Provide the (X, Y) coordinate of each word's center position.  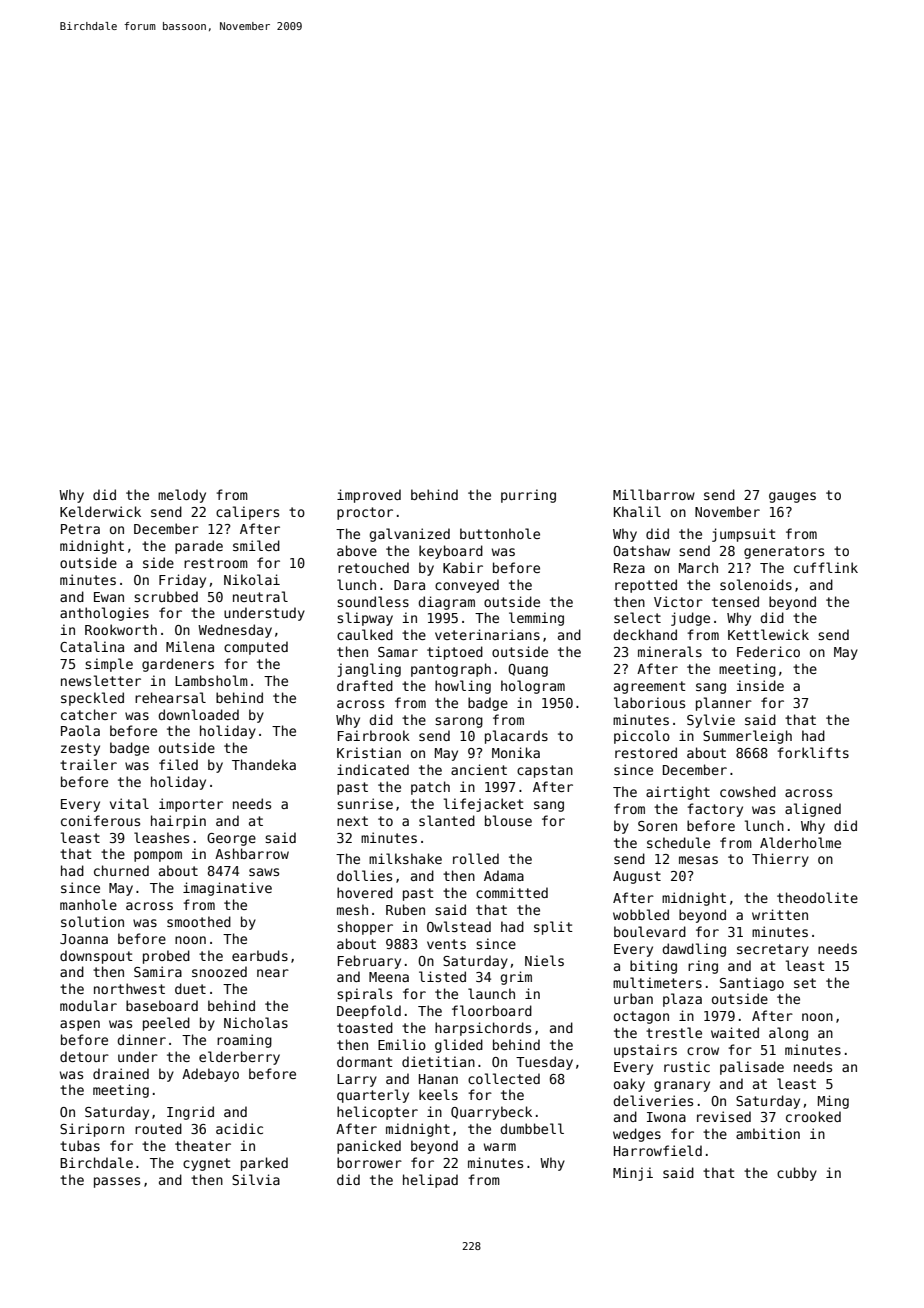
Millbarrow (654, 494)
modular (88, 1005)
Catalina (92, 646)
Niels (544, 960)
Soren (657, 826)
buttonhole (500, 533)
